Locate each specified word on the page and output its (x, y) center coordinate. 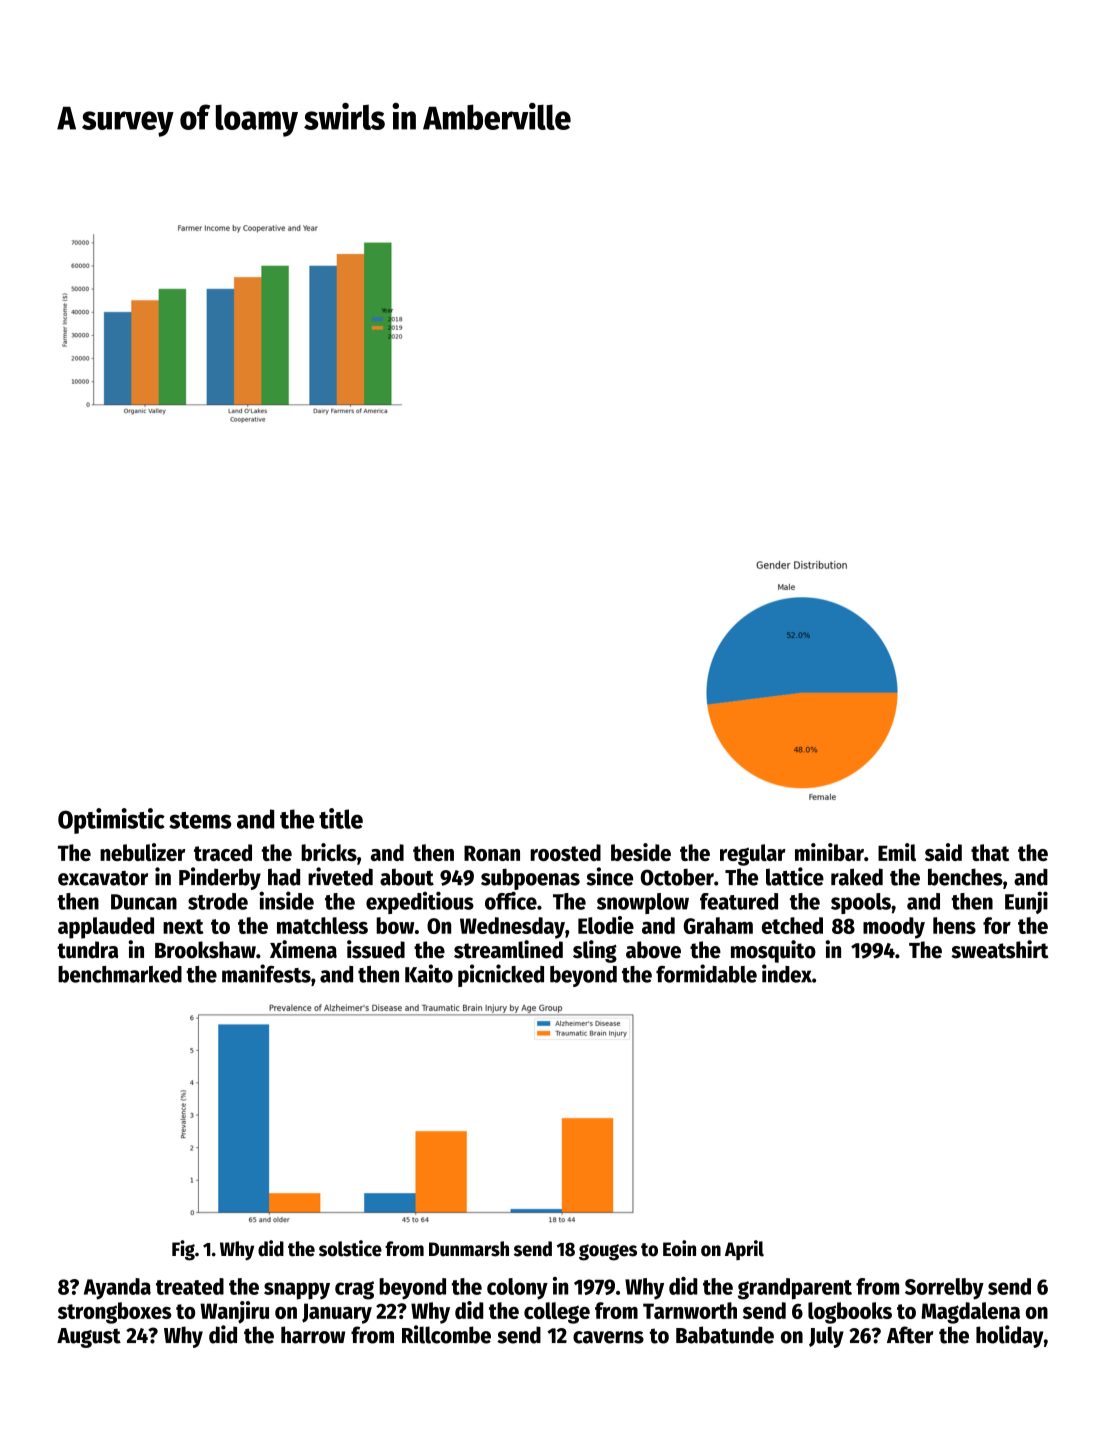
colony (517, 1289)
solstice (350, 1248)
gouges (608, 1252)
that (990, 852)
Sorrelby (944, 1289)
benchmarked (120, 974)
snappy (297, 1291)
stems (200, 820)
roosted (565, 852)
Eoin (679, 1248)
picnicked (501, 975)
